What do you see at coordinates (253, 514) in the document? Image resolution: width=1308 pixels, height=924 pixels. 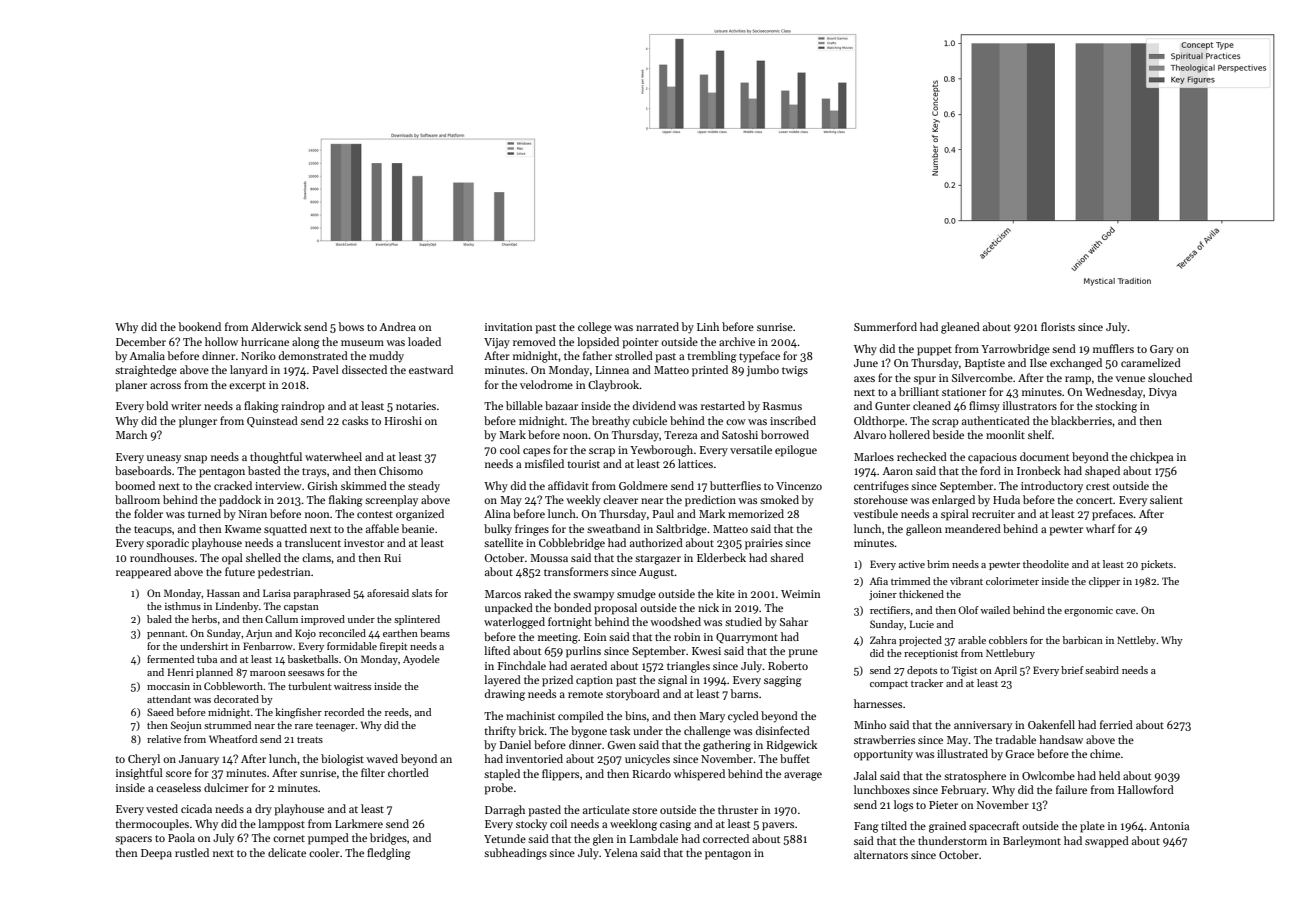 I see `Niran` at bounding box center [253, 514].
